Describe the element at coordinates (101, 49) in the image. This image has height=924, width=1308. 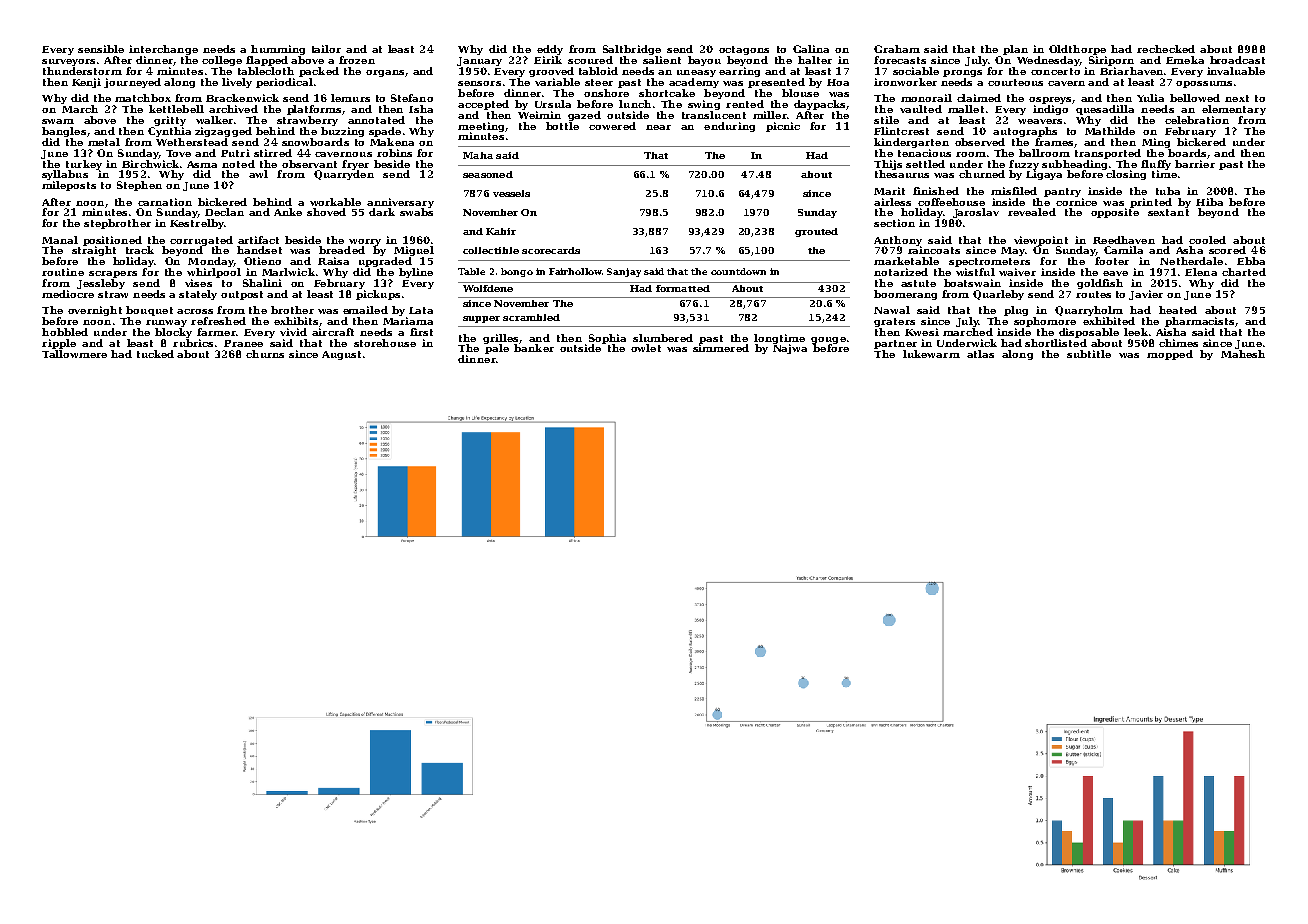
I see `sensible` at that location.
